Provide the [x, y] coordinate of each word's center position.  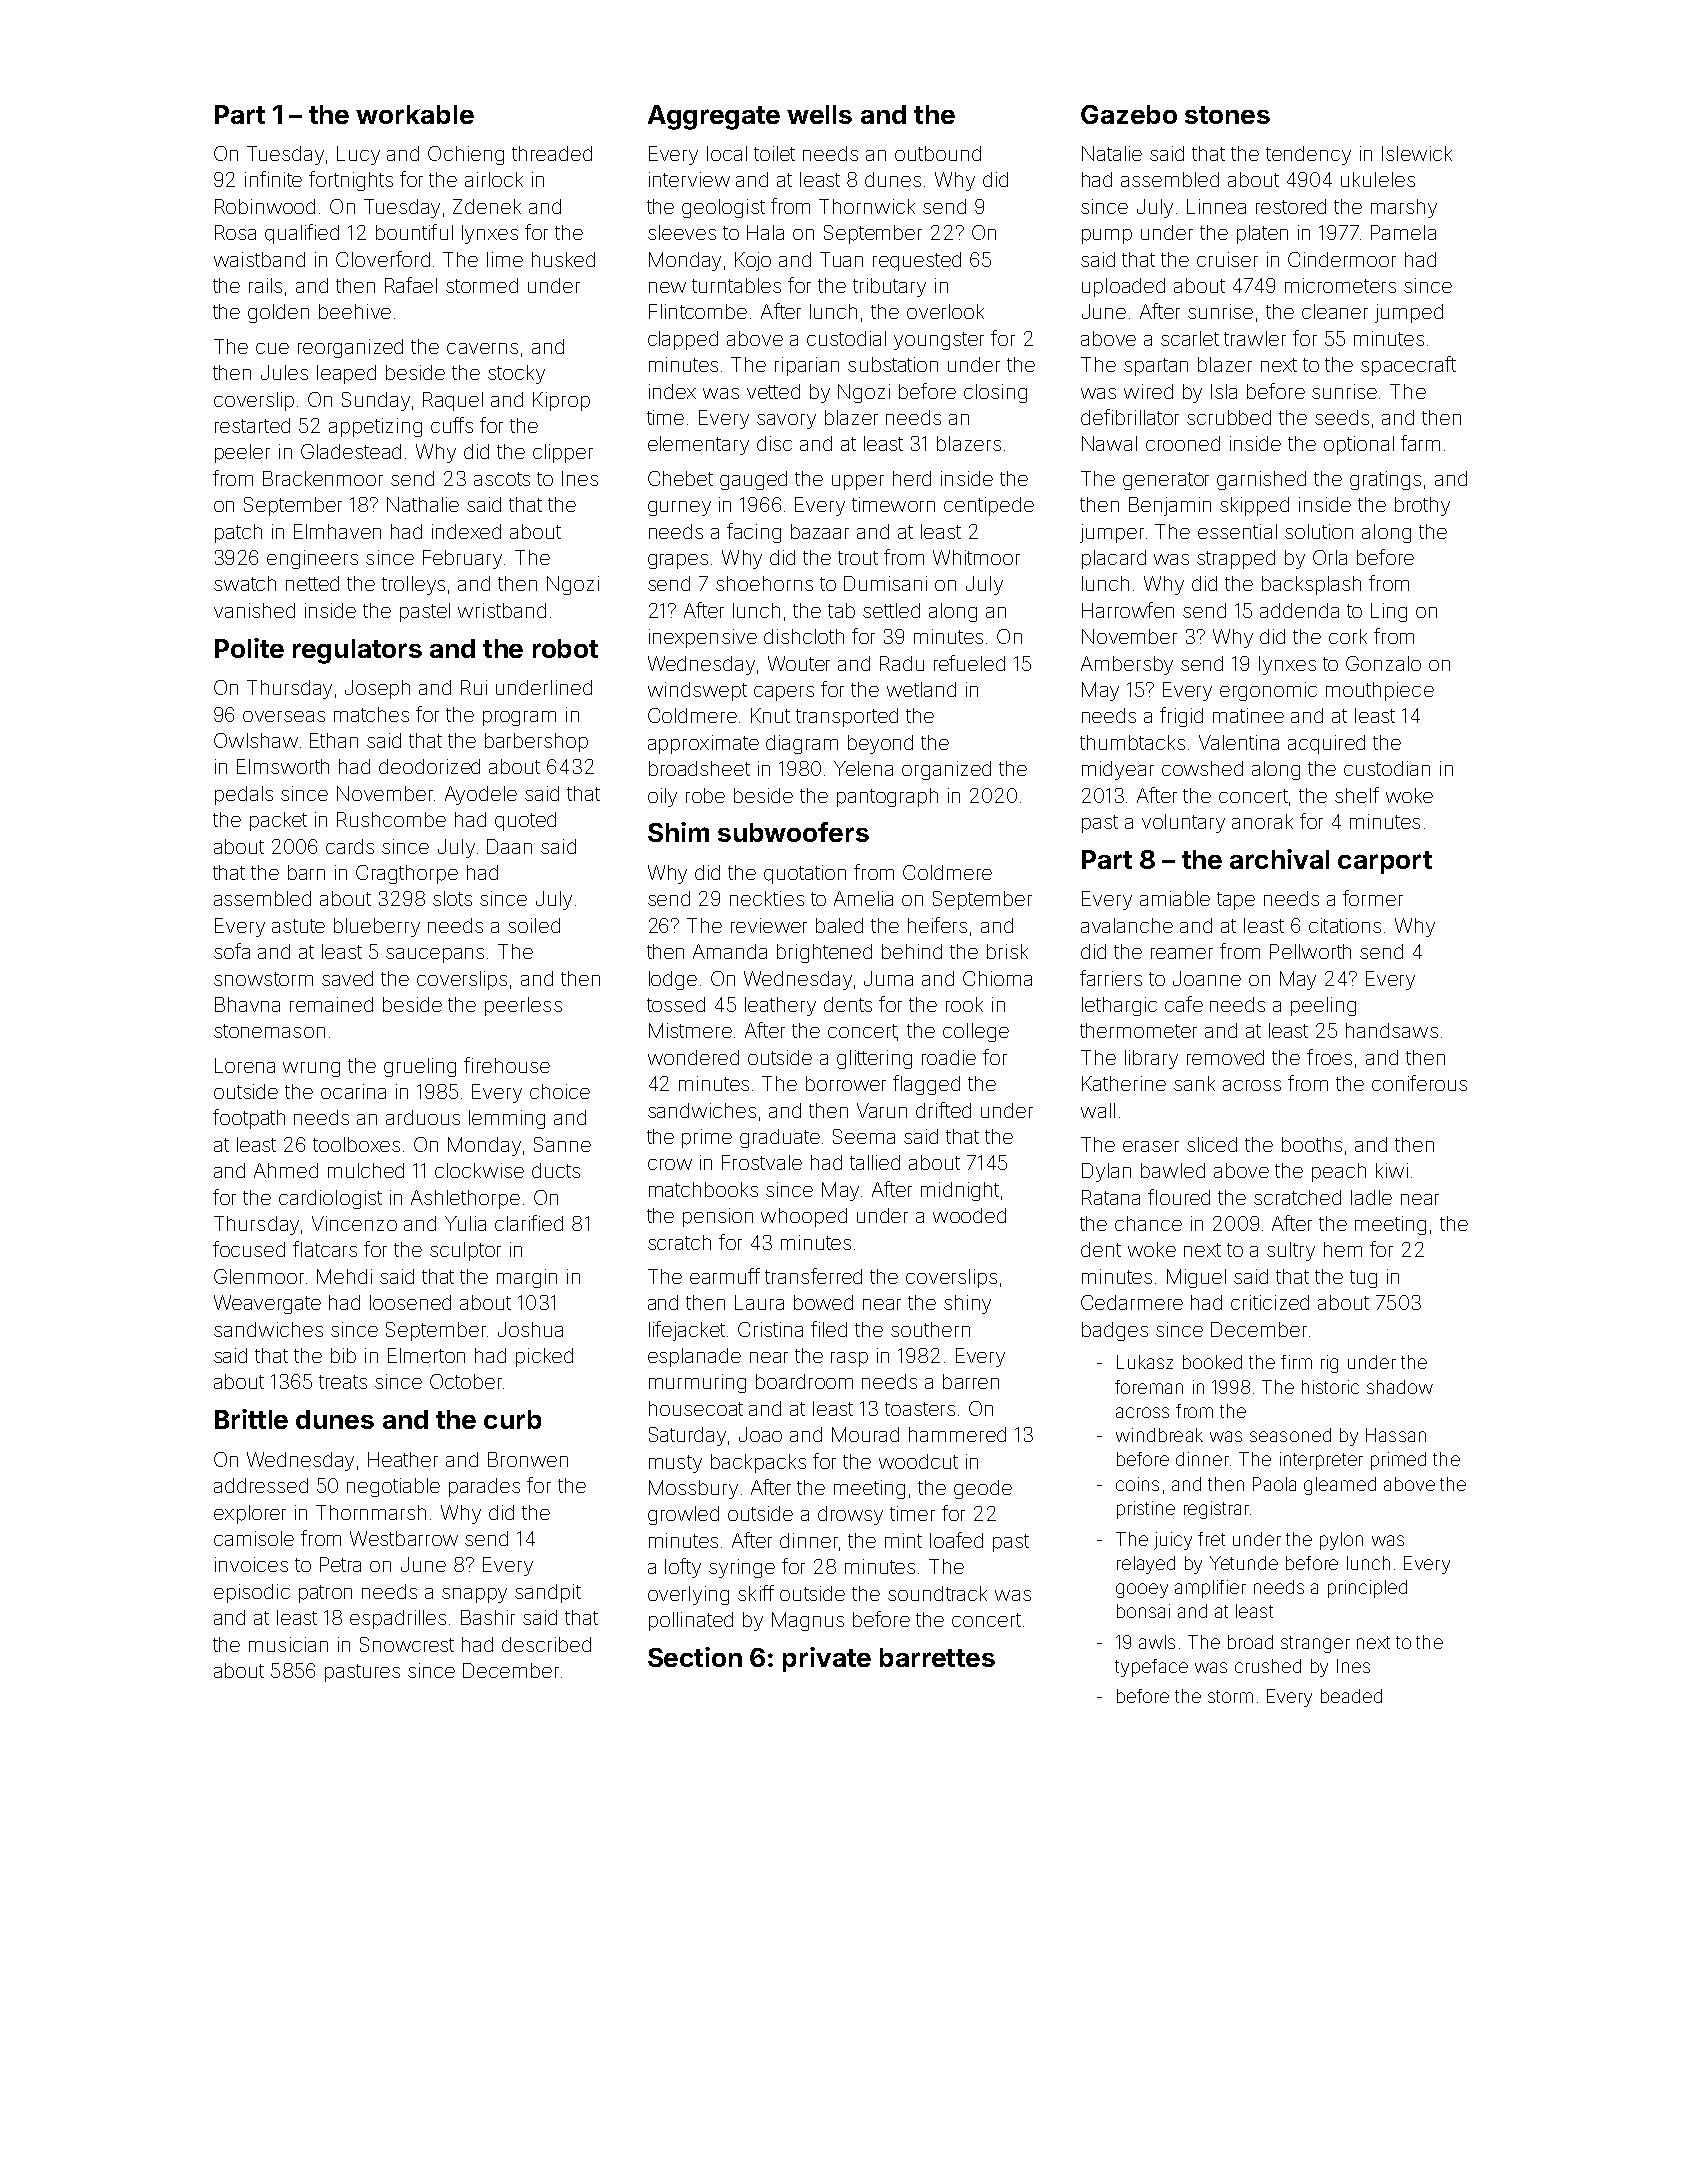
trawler [1255, 338]
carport [1385, 862]
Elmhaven [337, 531]
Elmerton [426, 1355]
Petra [340, 1564]
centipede [989, 506]
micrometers [1340, 285]
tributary [889, 287]
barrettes [937, 1657]
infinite [273, 179]
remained [331, 1004]
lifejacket [687, 1331]
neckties [767, 898]
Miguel [1196, 1278]
